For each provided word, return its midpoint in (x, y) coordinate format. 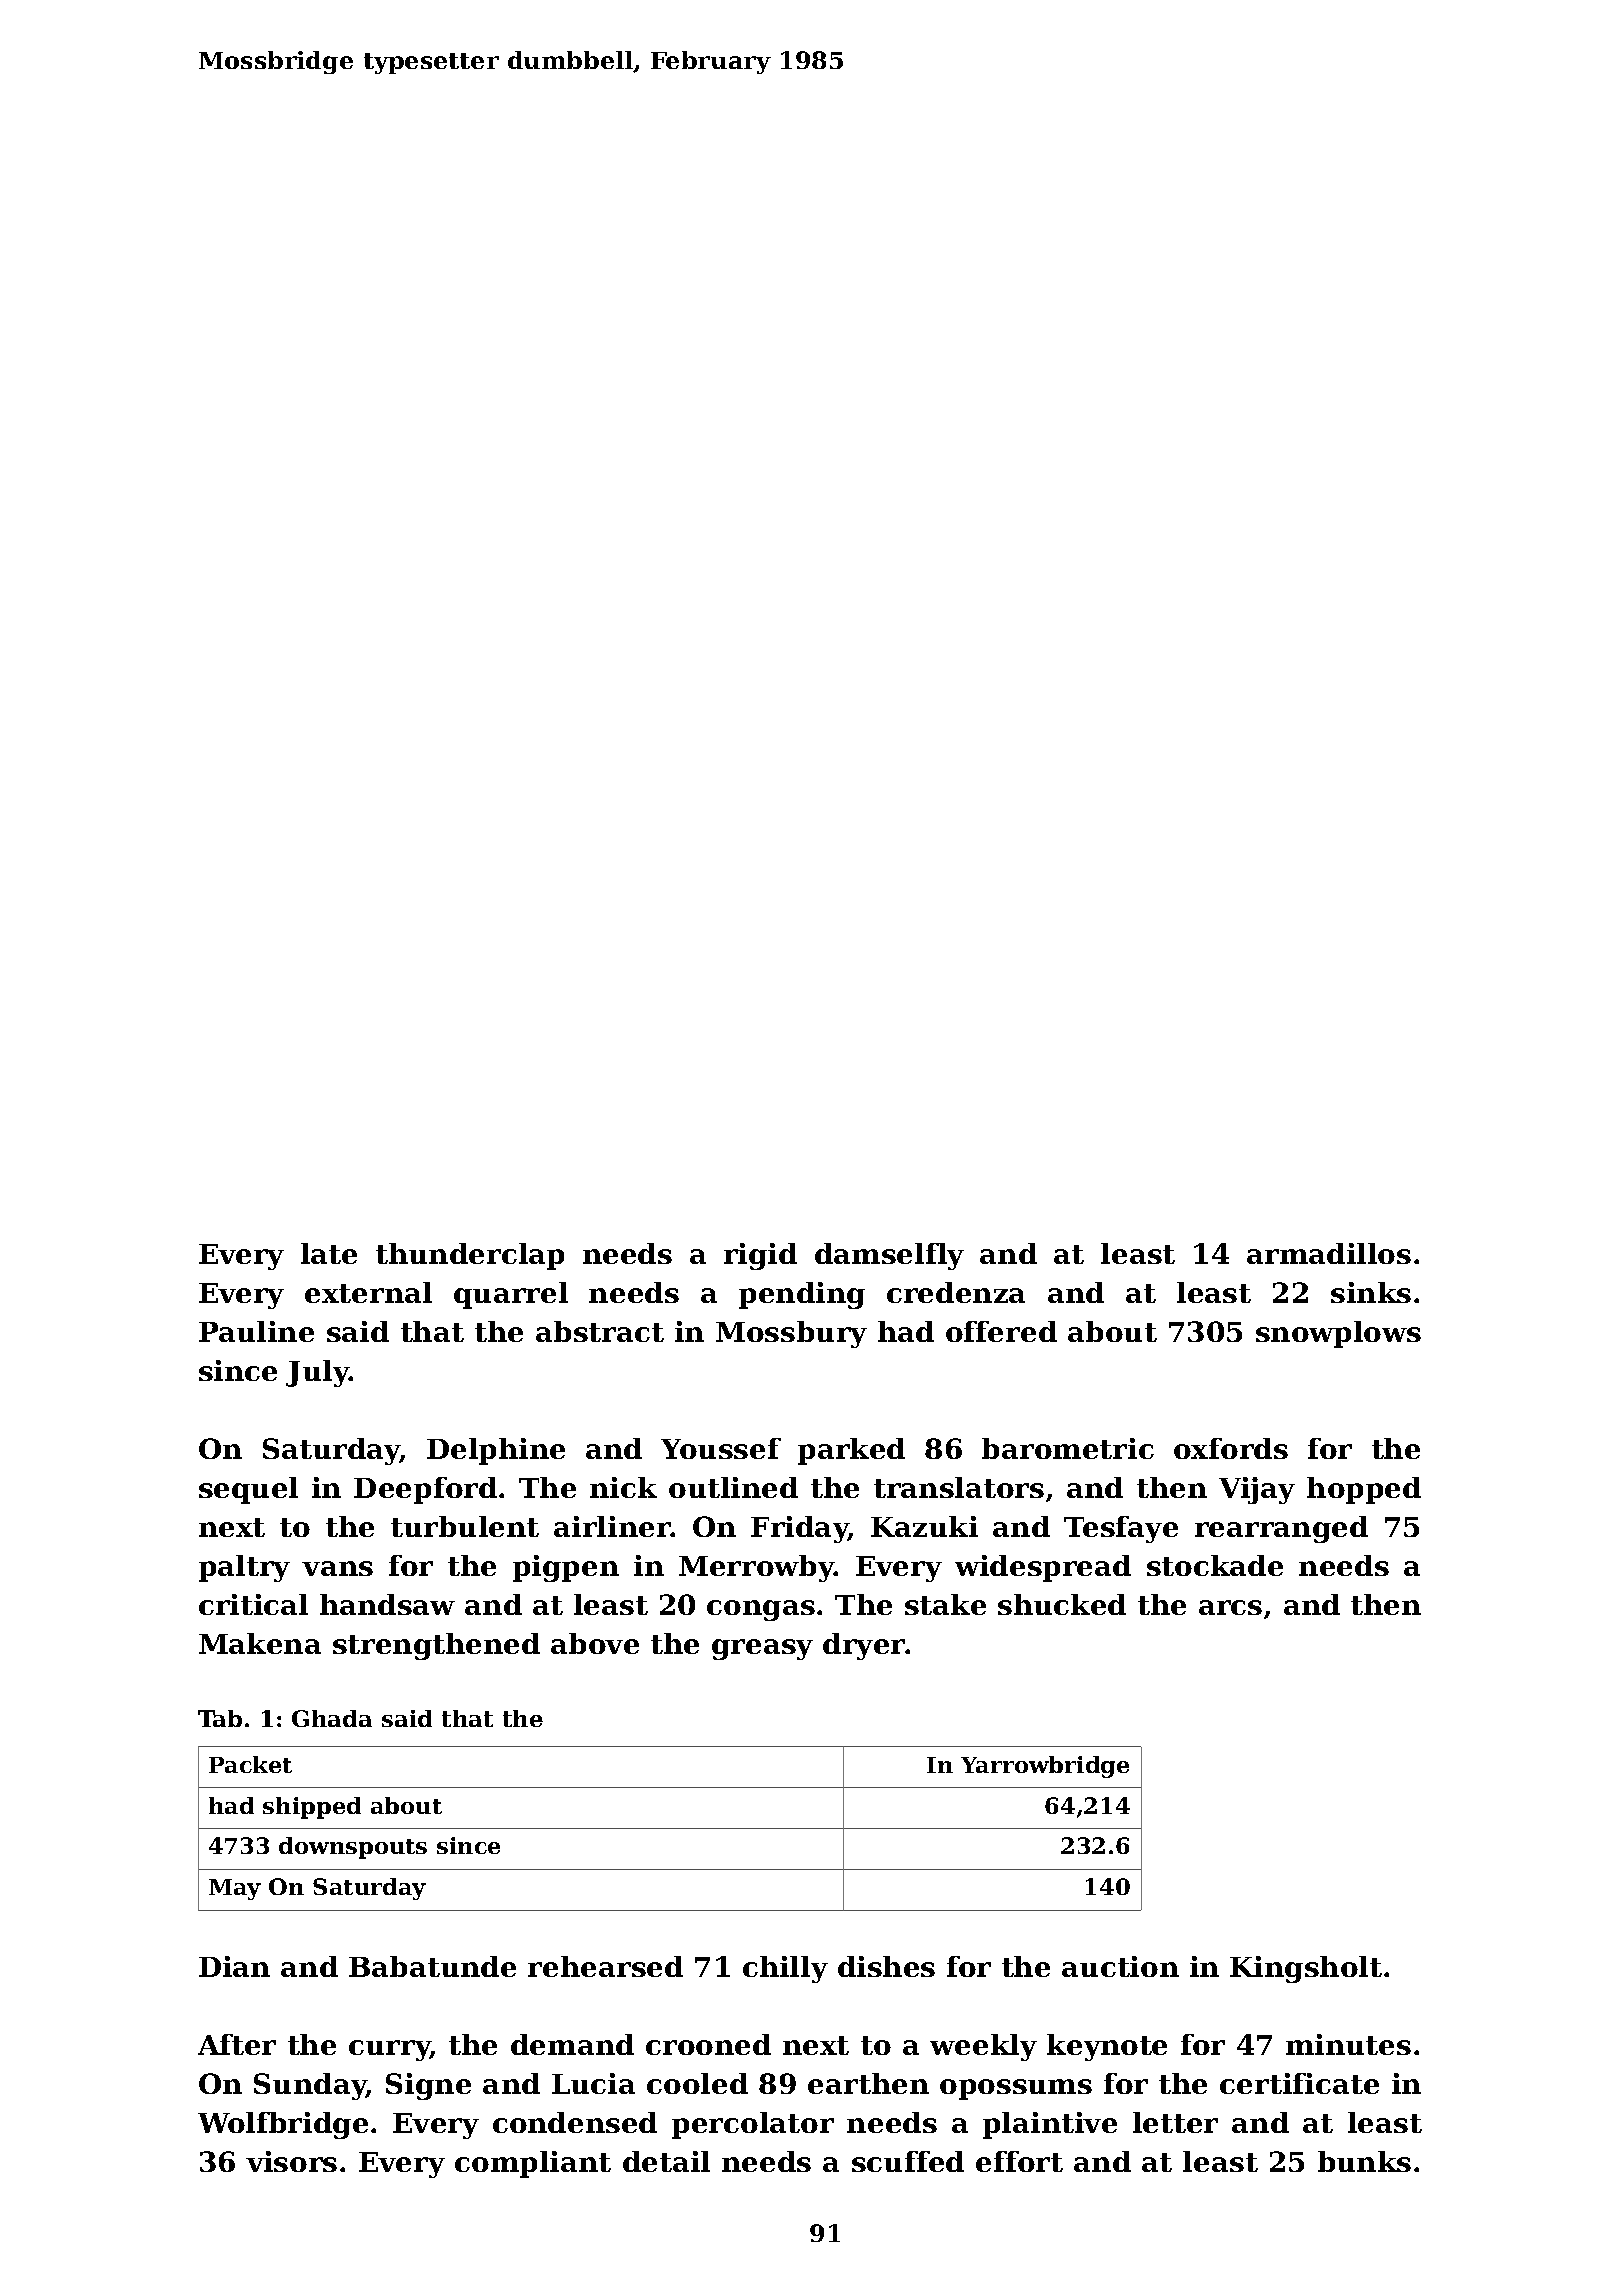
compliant (533, 2164)
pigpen (566, 1568)
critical (253, 1604)
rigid (760, 1256)
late (329, 1253)
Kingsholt (1306, 1969)
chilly (785, 1969)
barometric (1068, 1448)
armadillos (1329, 1253)
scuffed (908, 2161)
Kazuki (924, 1526)
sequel (248, 1490)
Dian (234, 1966)
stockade (1215, 1565)
